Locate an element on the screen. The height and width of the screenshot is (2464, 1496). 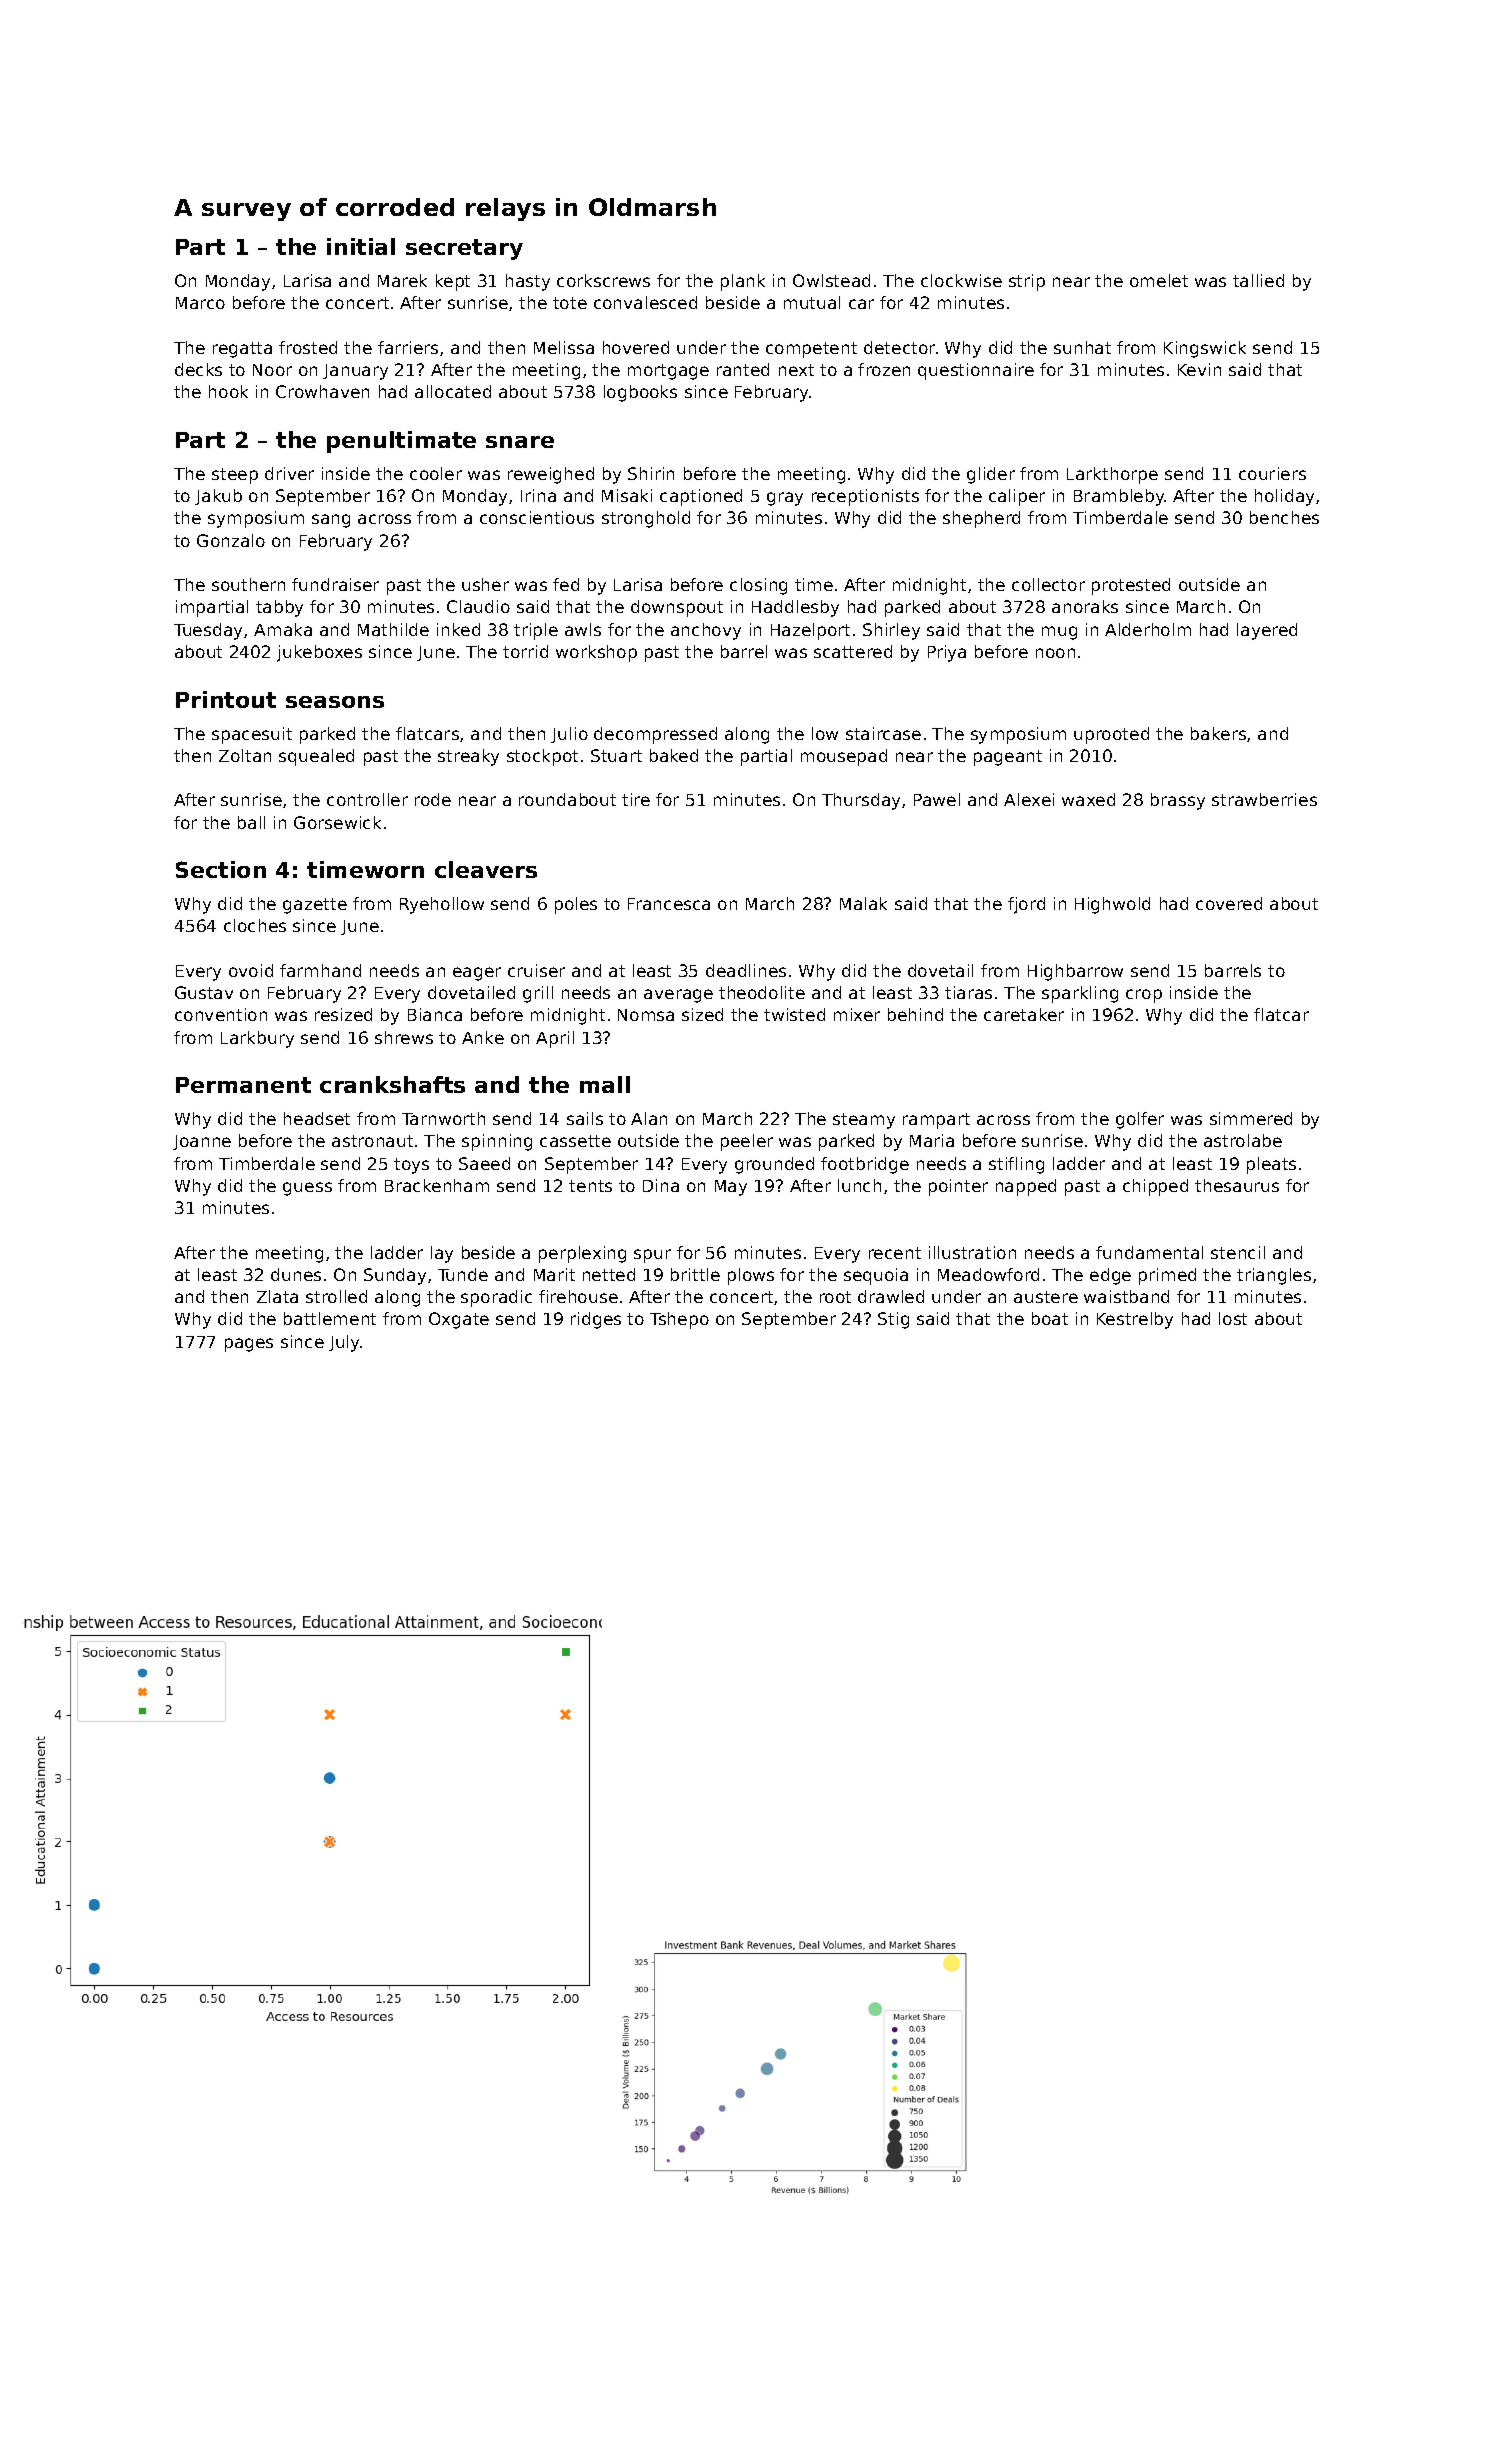
secretary is located at coordinates (464, 249).
